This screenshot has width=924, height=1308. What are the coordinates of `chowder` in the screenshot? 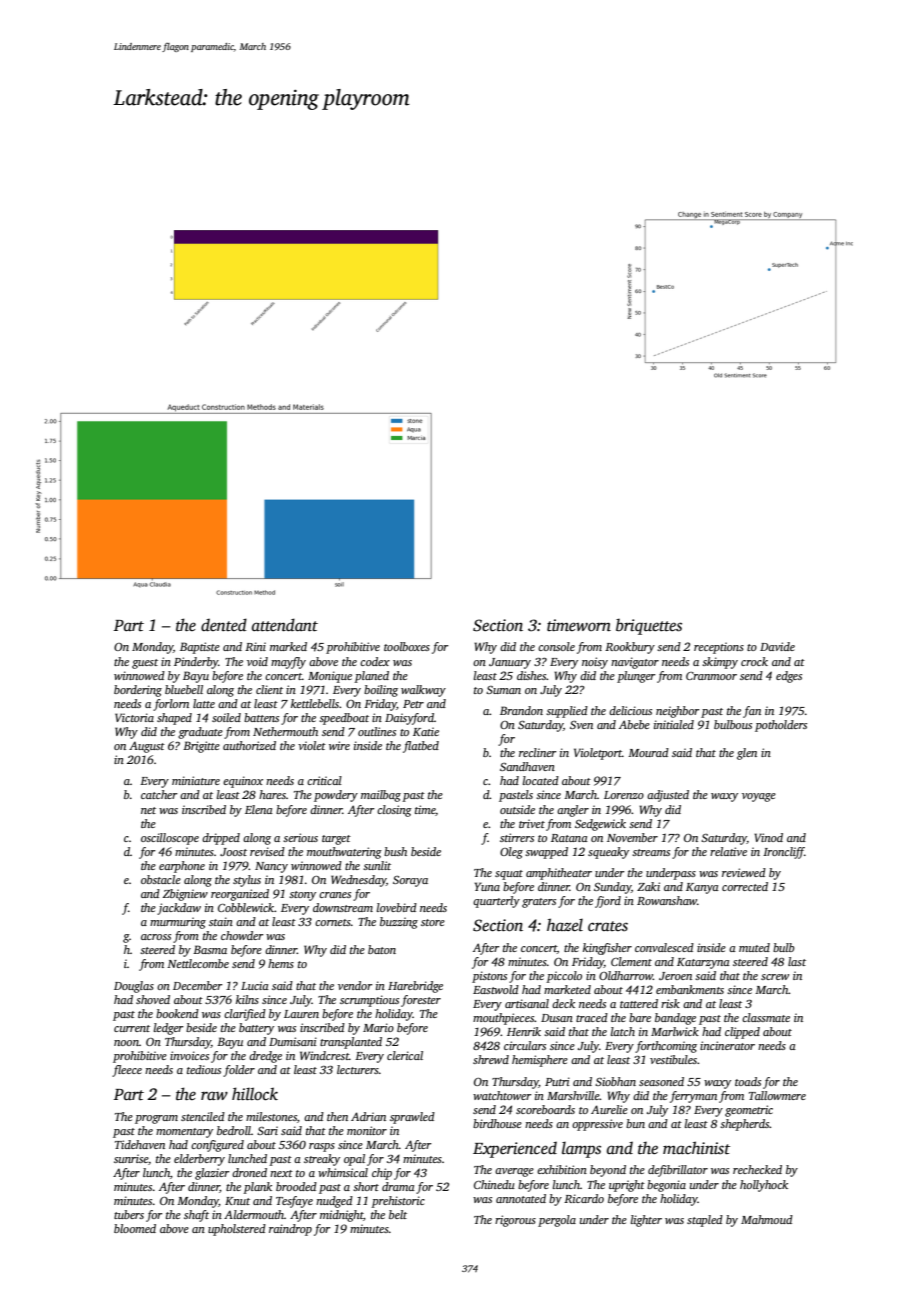 It's located at (242, 935).
